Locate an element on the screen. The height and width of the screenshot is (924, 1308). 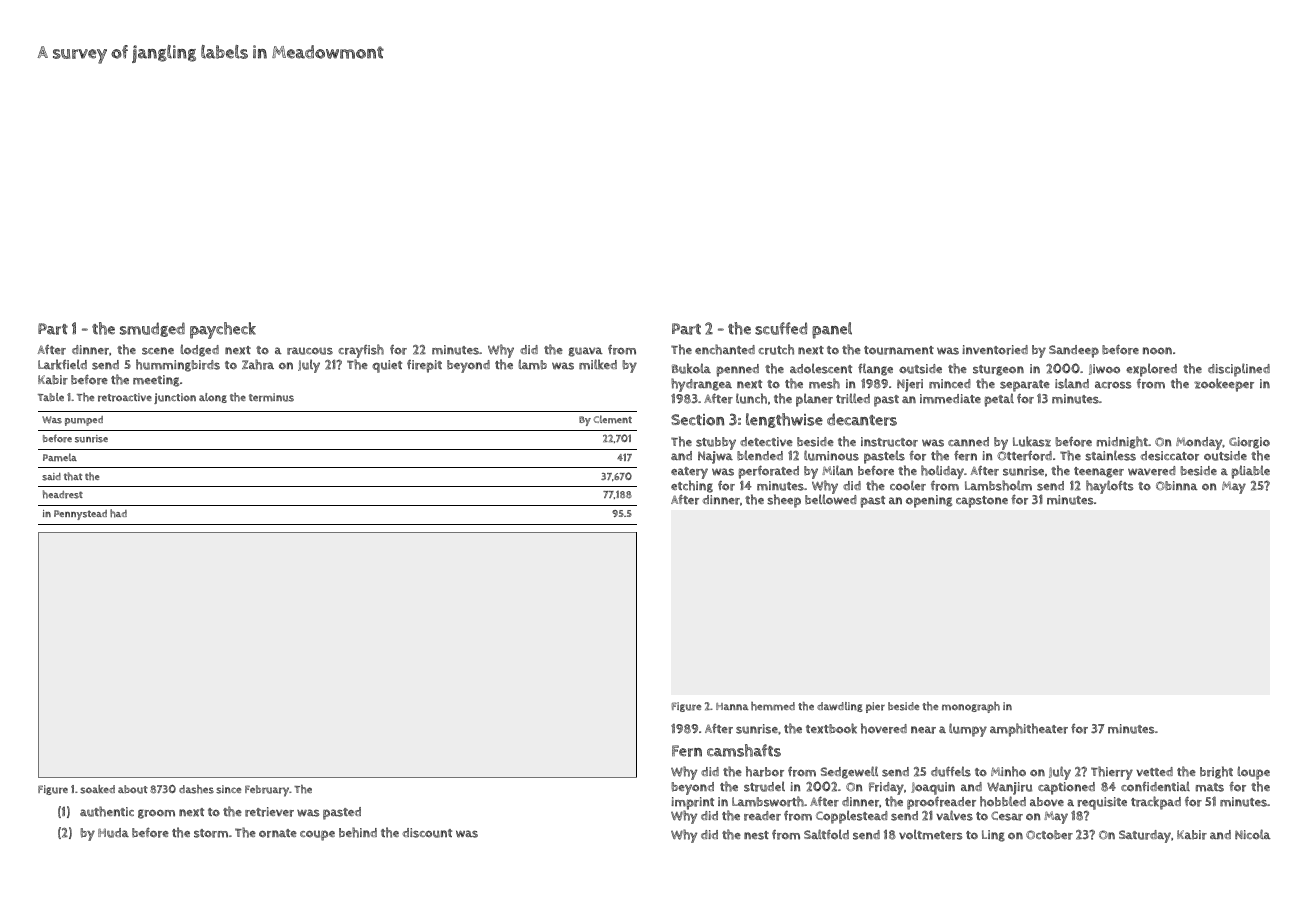
Copplestead is located at coordinates (852, 817).
